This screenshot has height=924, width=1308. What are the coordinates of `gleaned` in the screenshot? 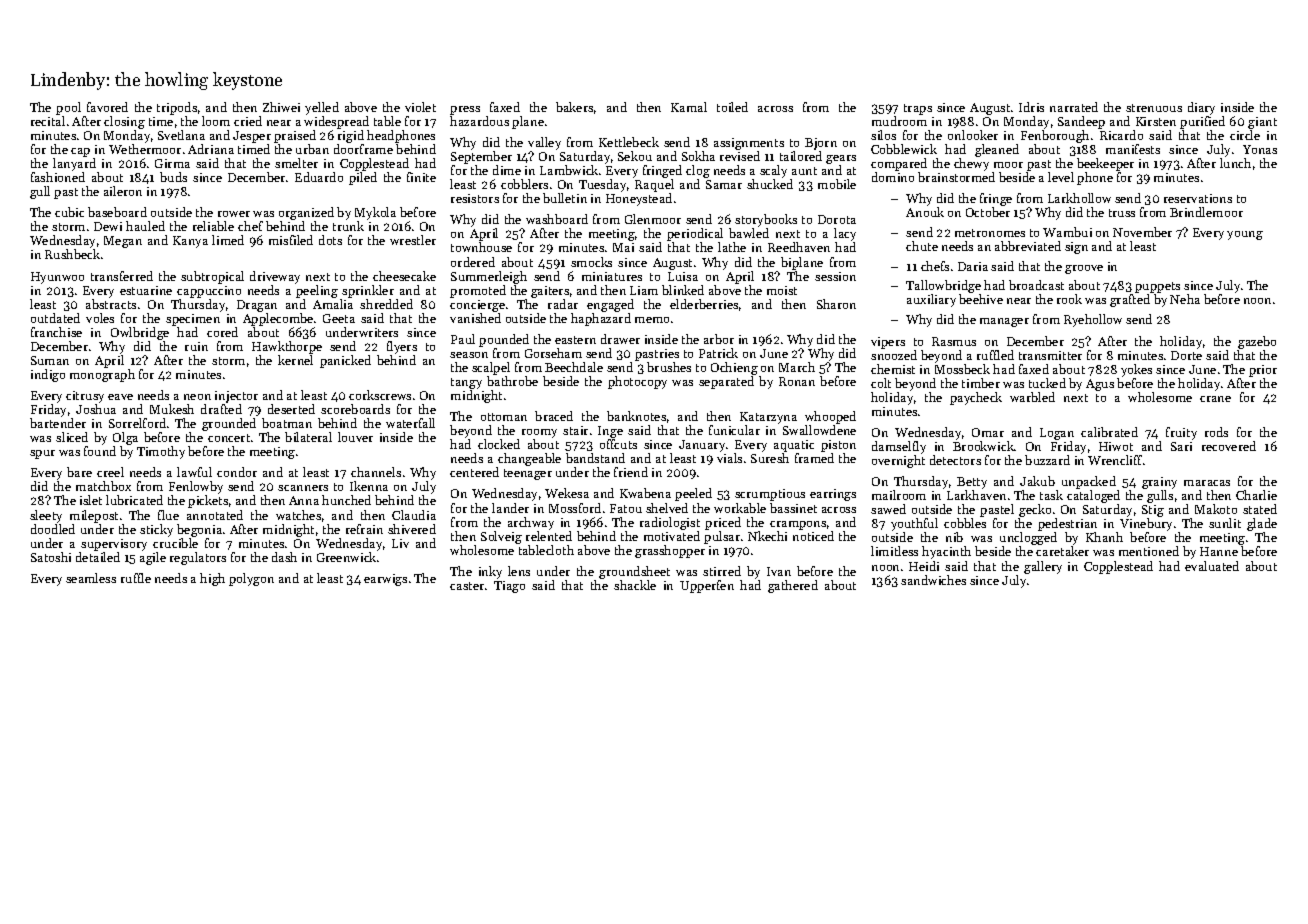 It's located at (997, 150).
